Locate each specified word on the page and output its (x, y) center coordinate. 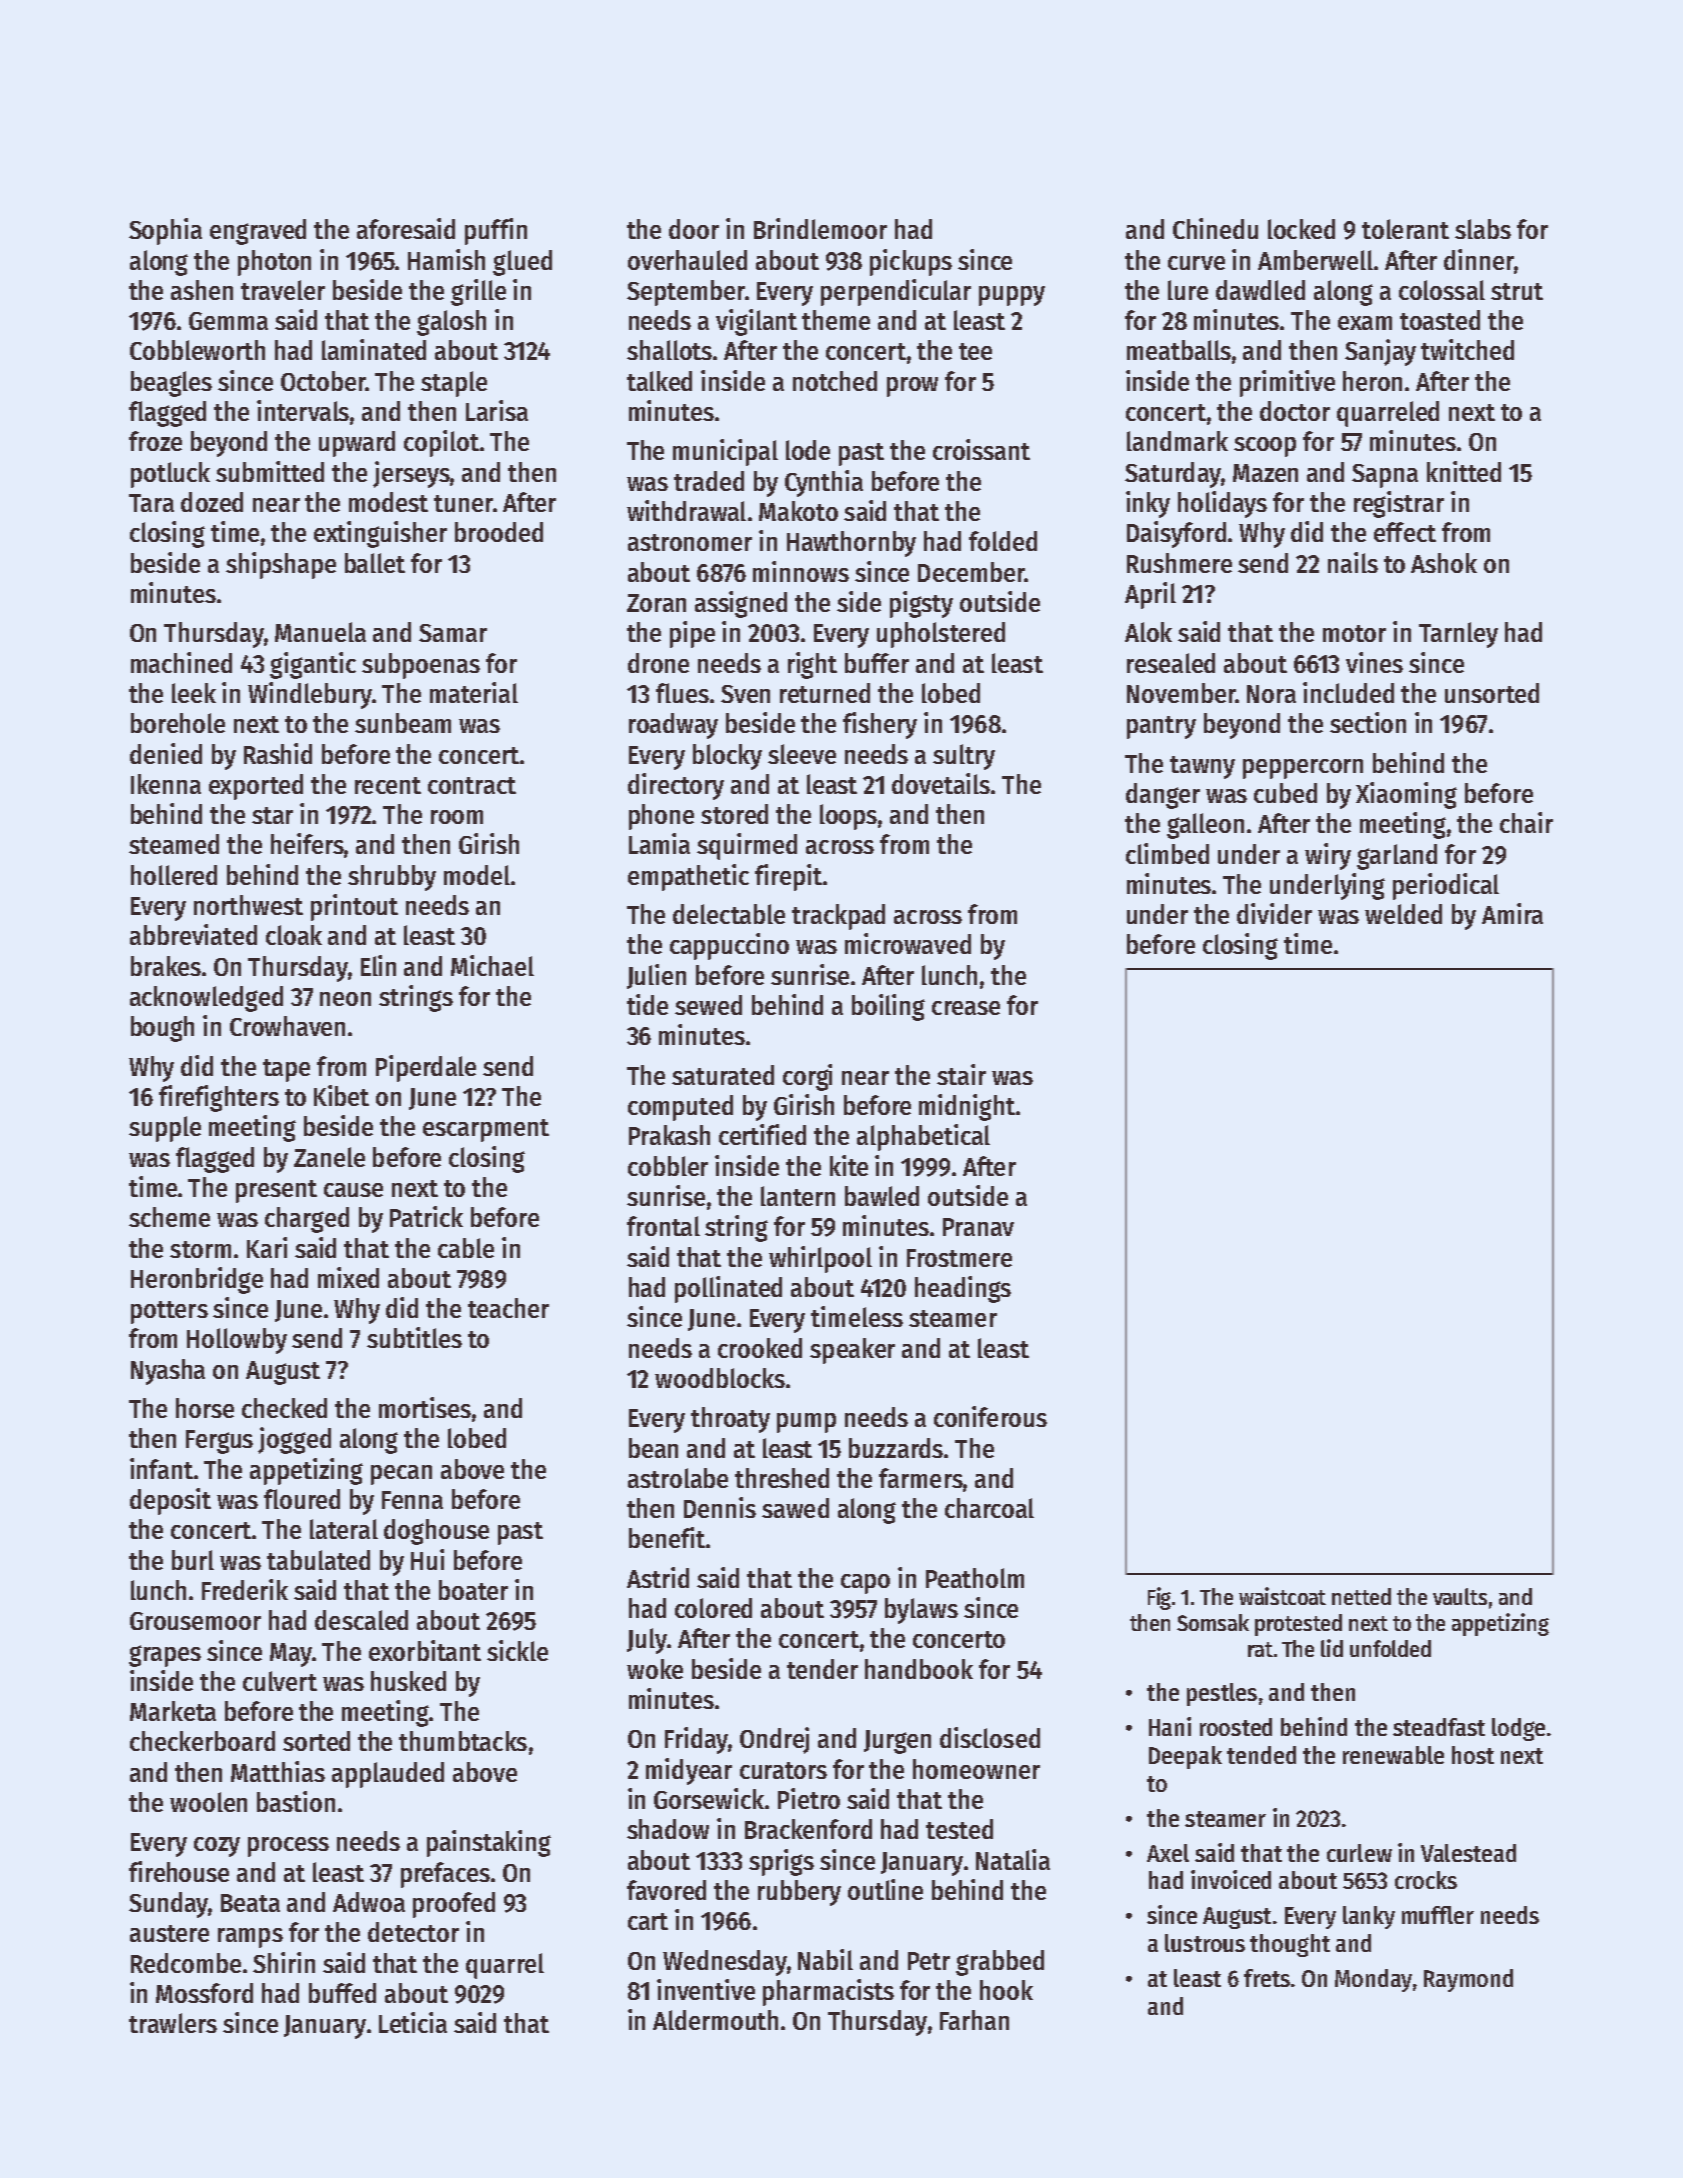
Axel (1168, 1853)
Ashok (1444, 563)
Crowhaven (287, 1026)
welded (1403, 914)
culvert (280, 1681)
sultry (964, 757)
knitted (1464, 471)
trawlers (173, 2023)
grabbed (1000, 1963)
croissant (981, 449)
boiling (888, 1007)
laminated (374, 349)
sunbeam (403, 723)
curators (783, 1770)
